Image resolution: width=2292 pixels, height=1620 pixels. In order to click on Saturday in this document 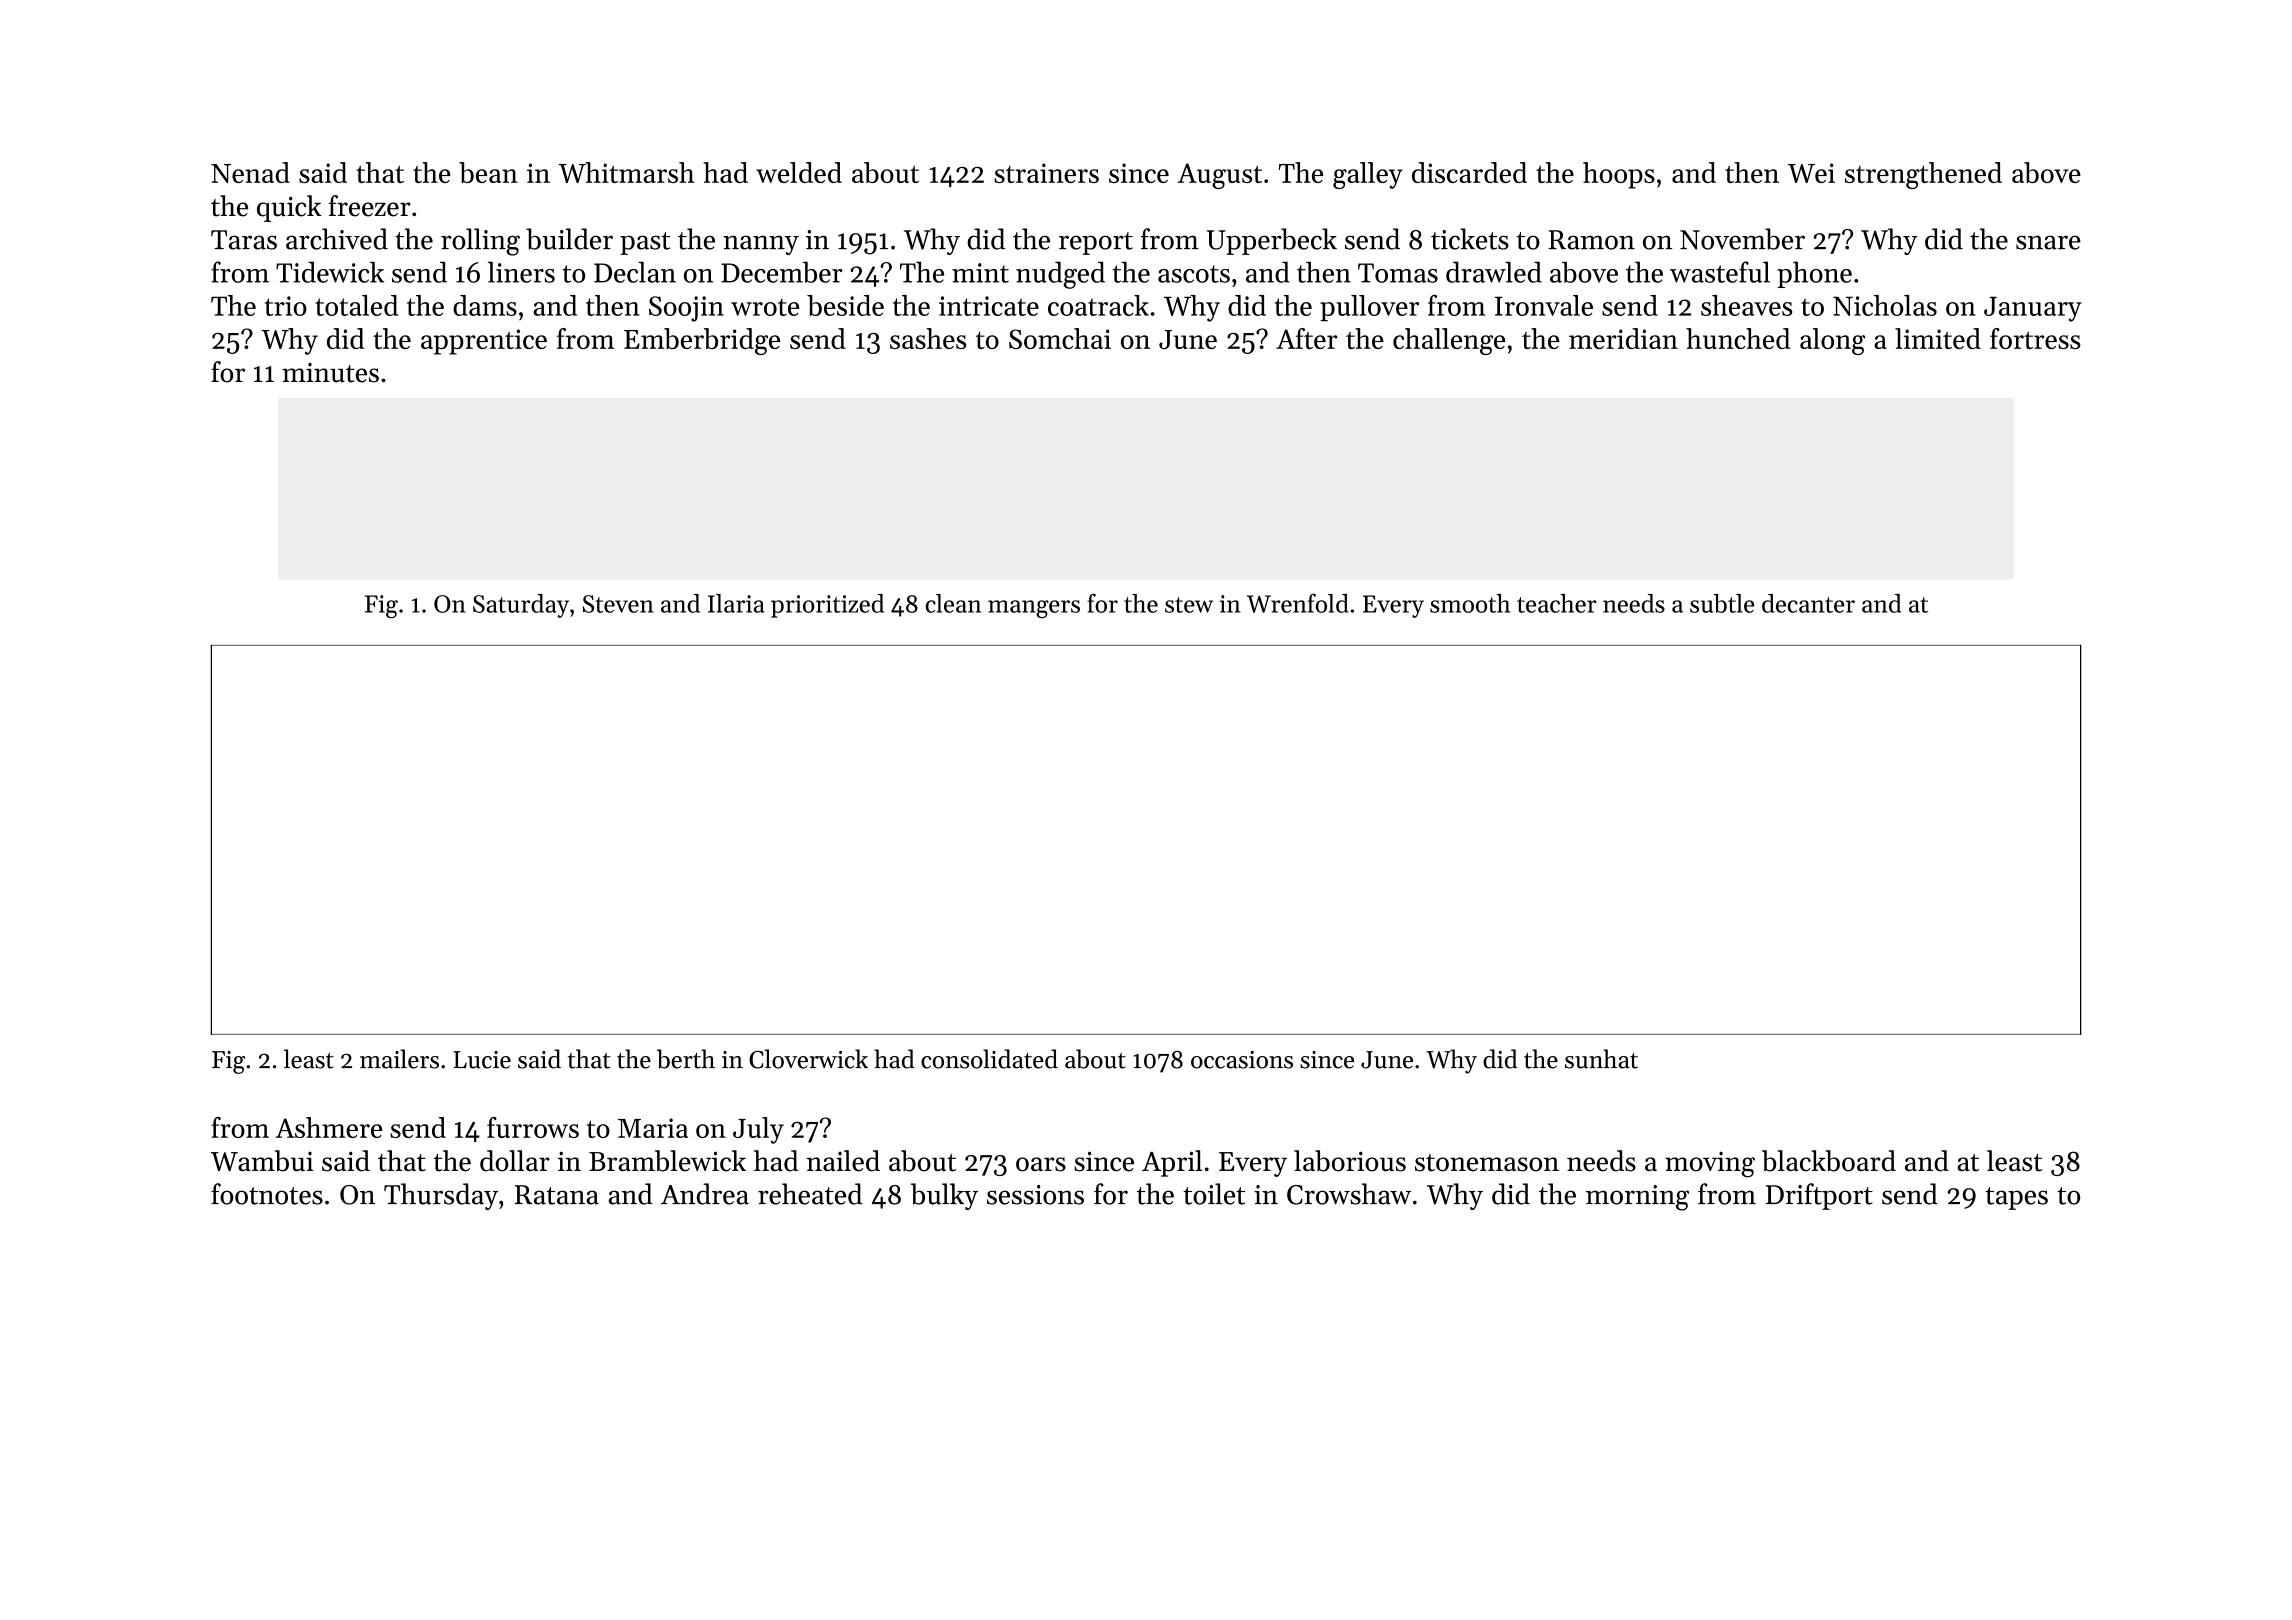, I will do `click(521, 606)`.
